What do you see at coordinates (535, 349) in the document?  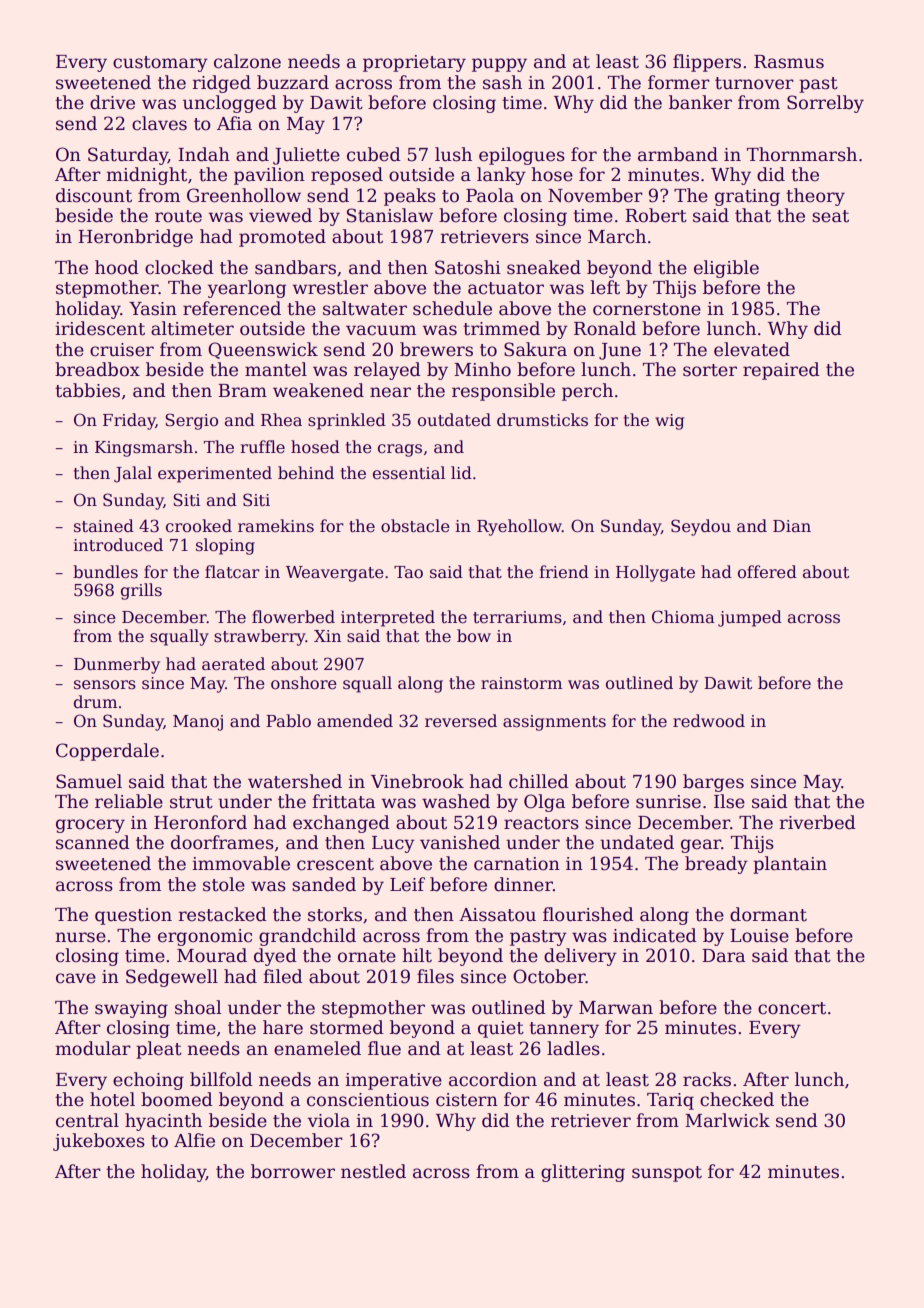 I see `Sakura` at bounding box center [535, 349].
